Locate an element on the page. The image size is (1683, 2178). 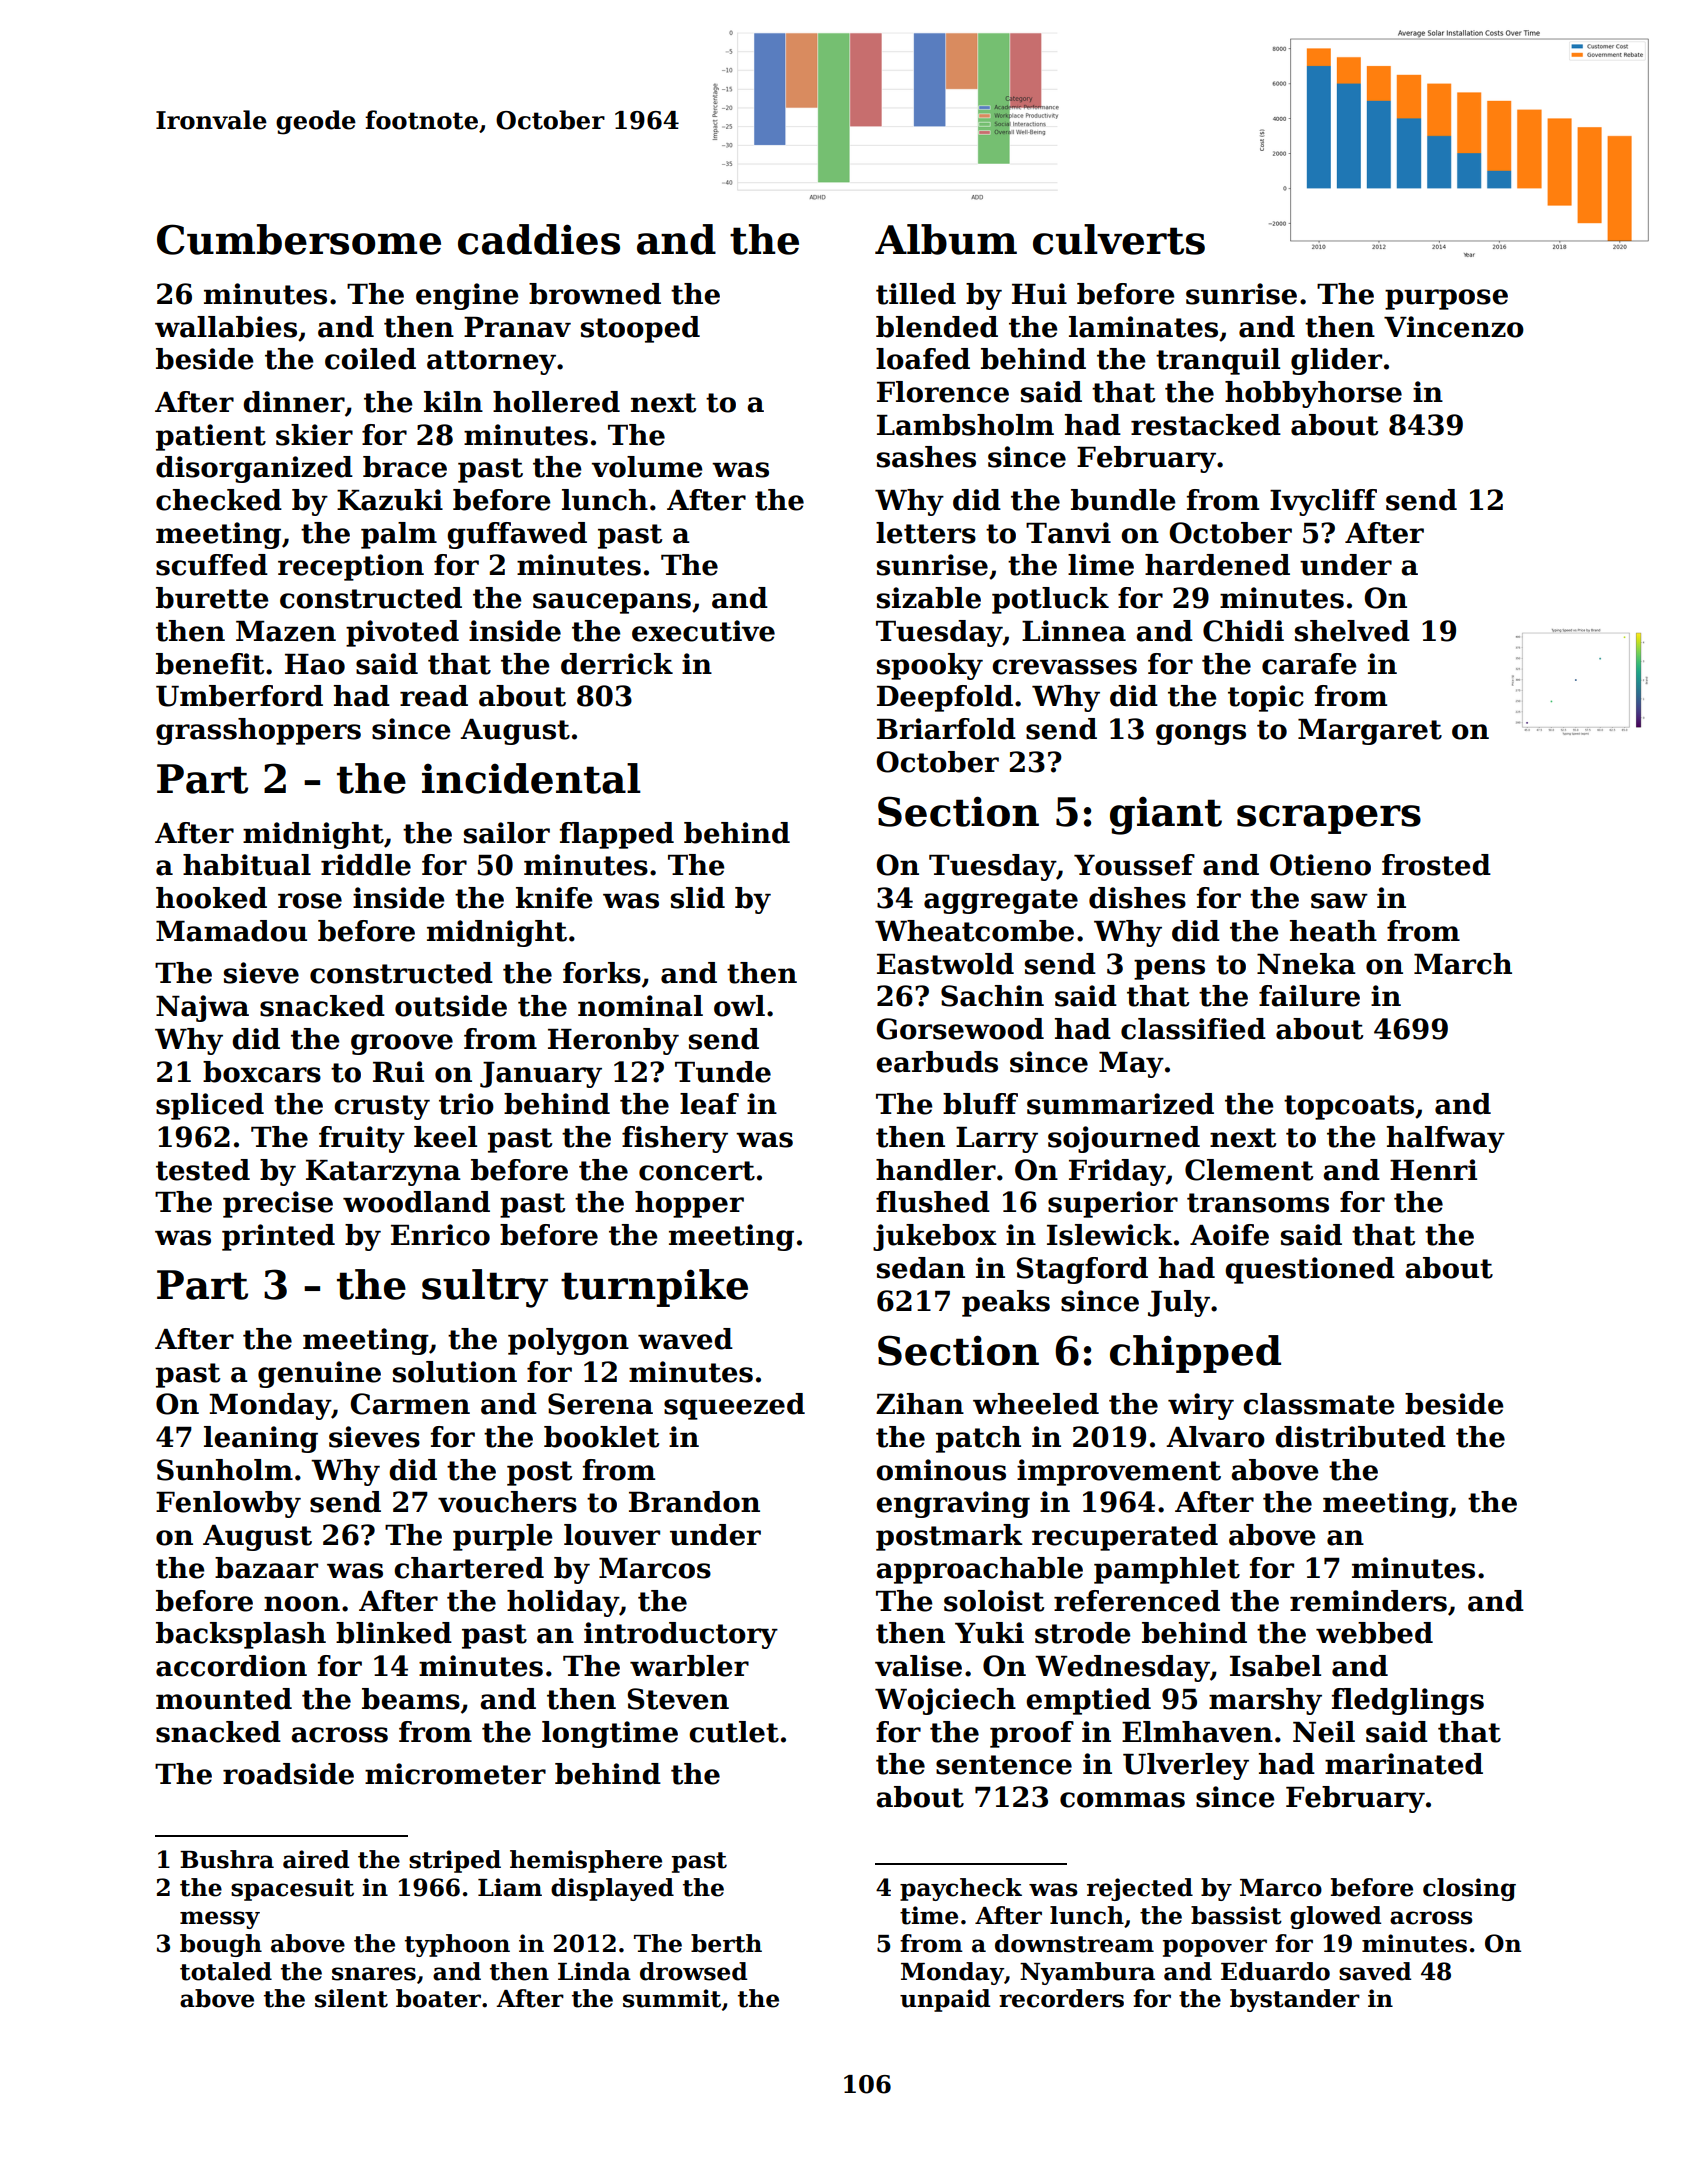
valise is located at coordinates (918, 1666).
